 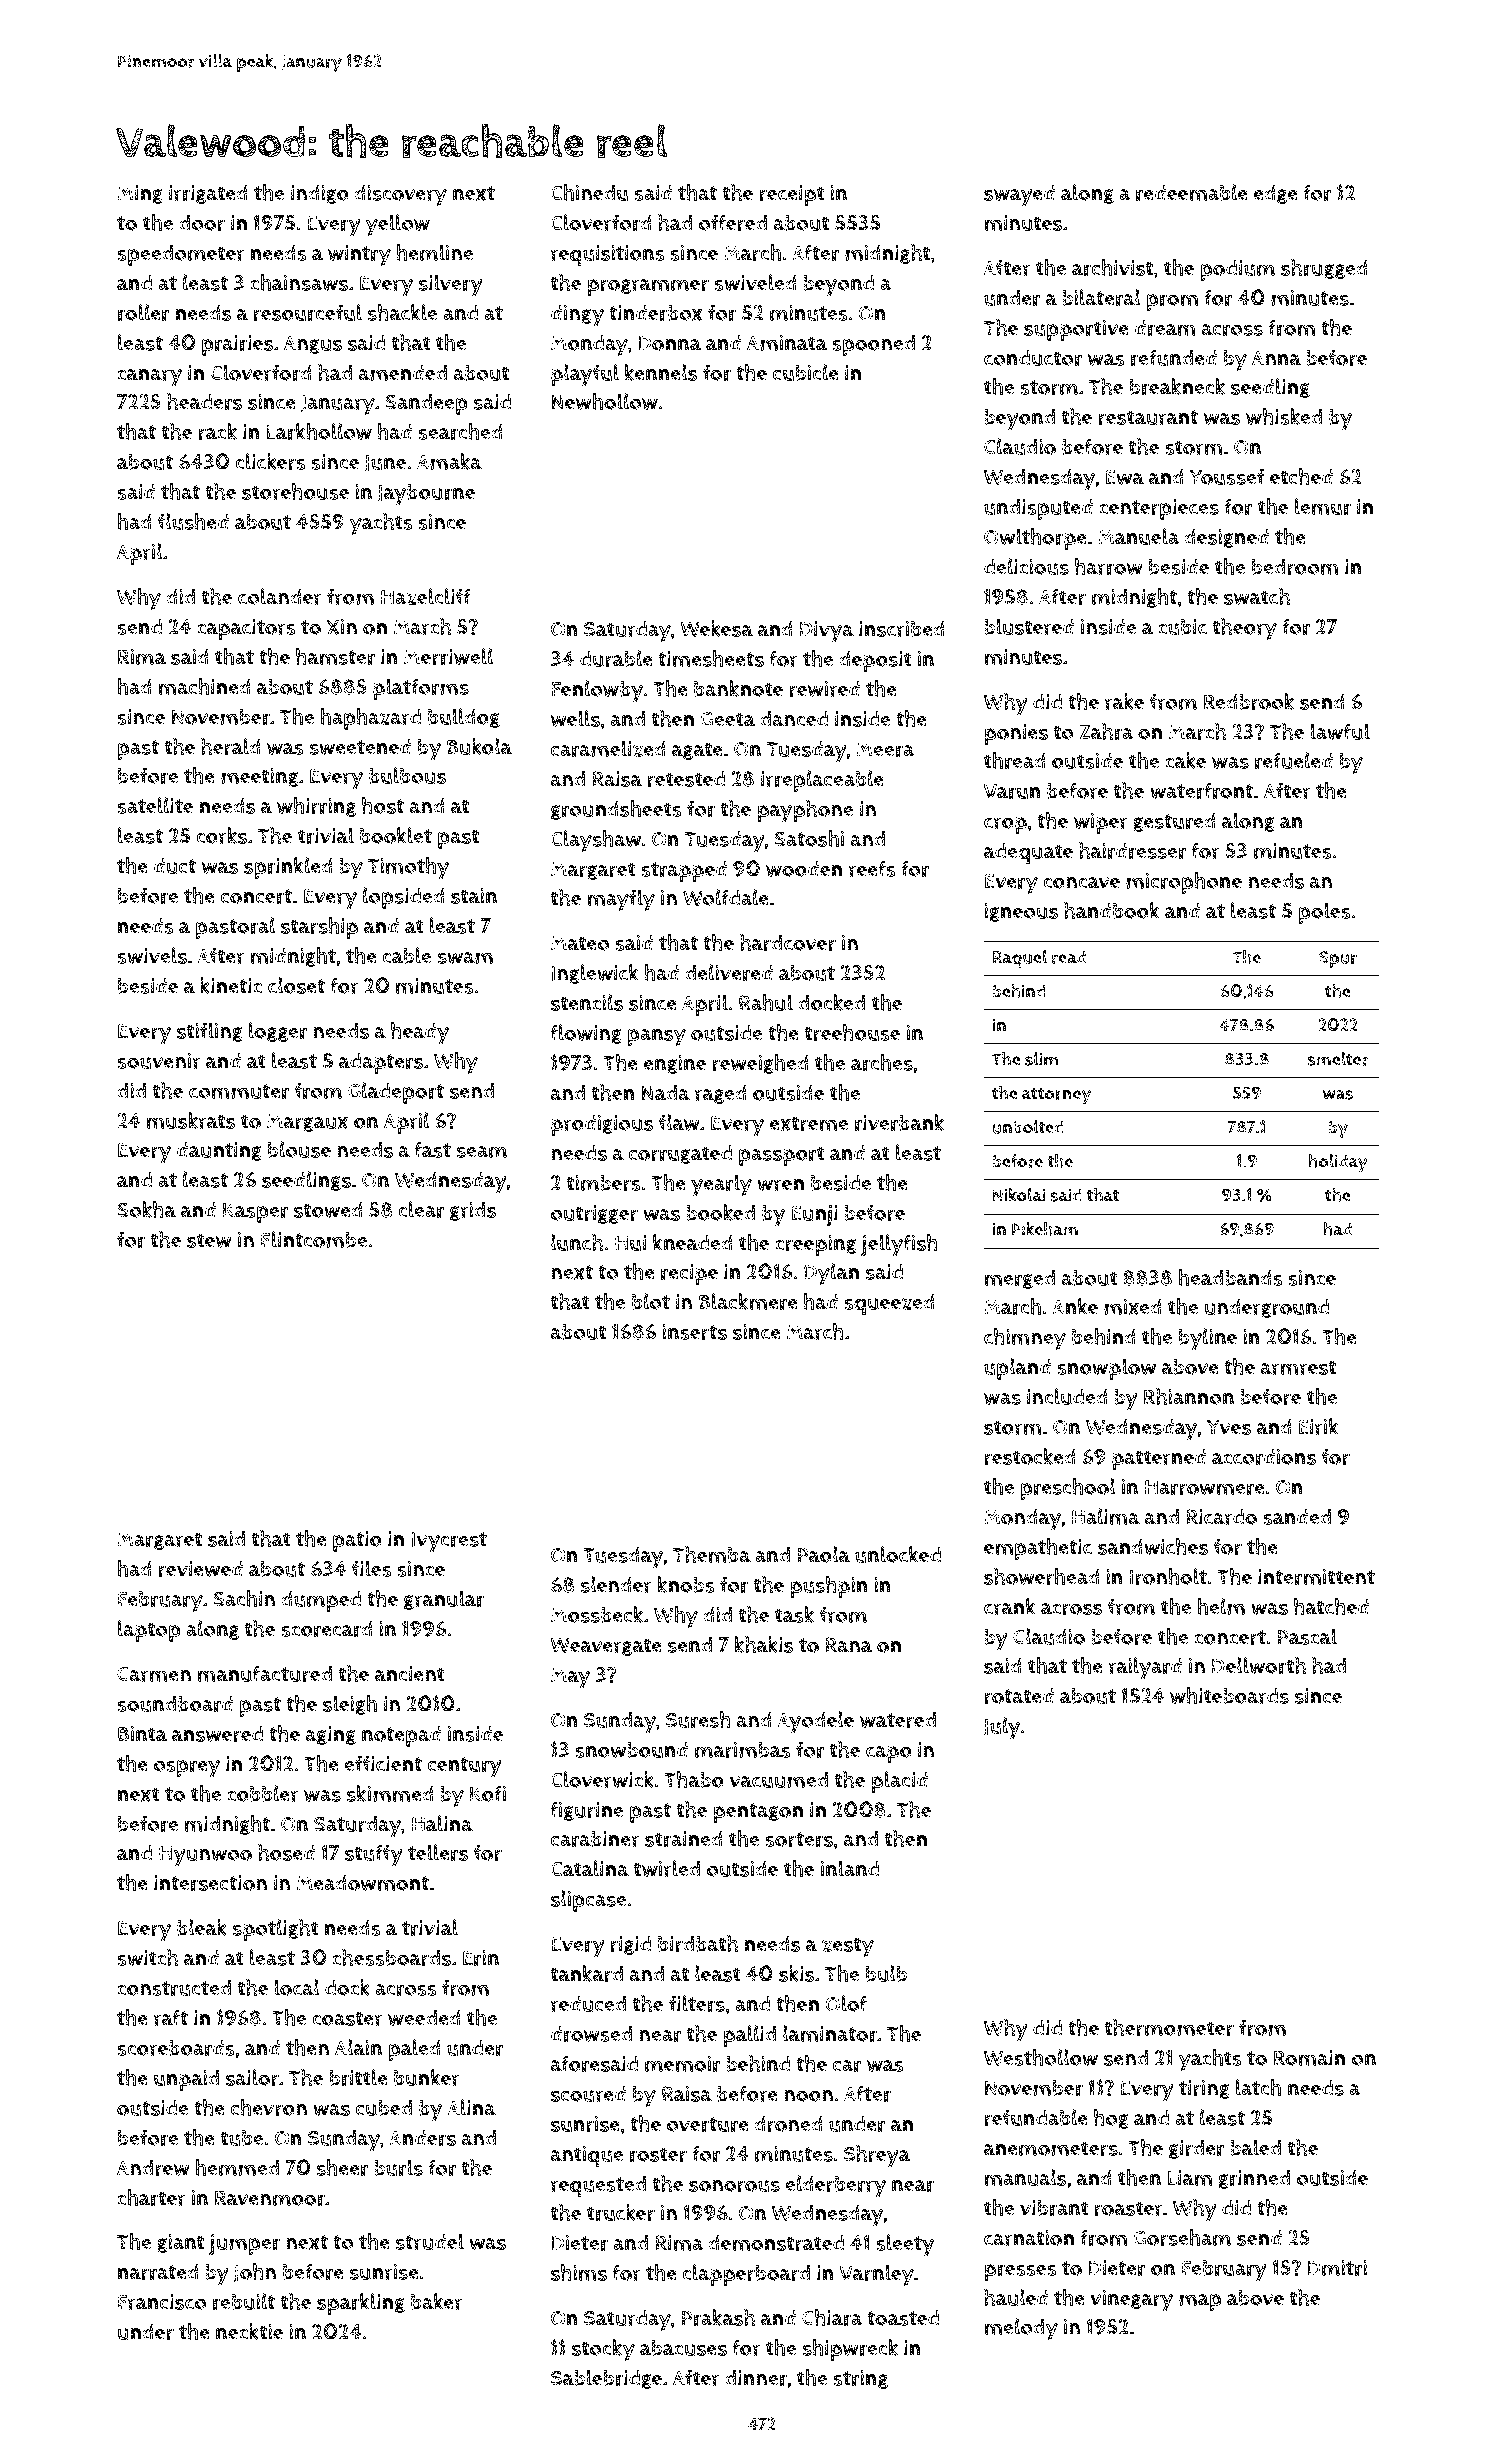 I want to click on chimney, so click(x=1025, y=1339).
